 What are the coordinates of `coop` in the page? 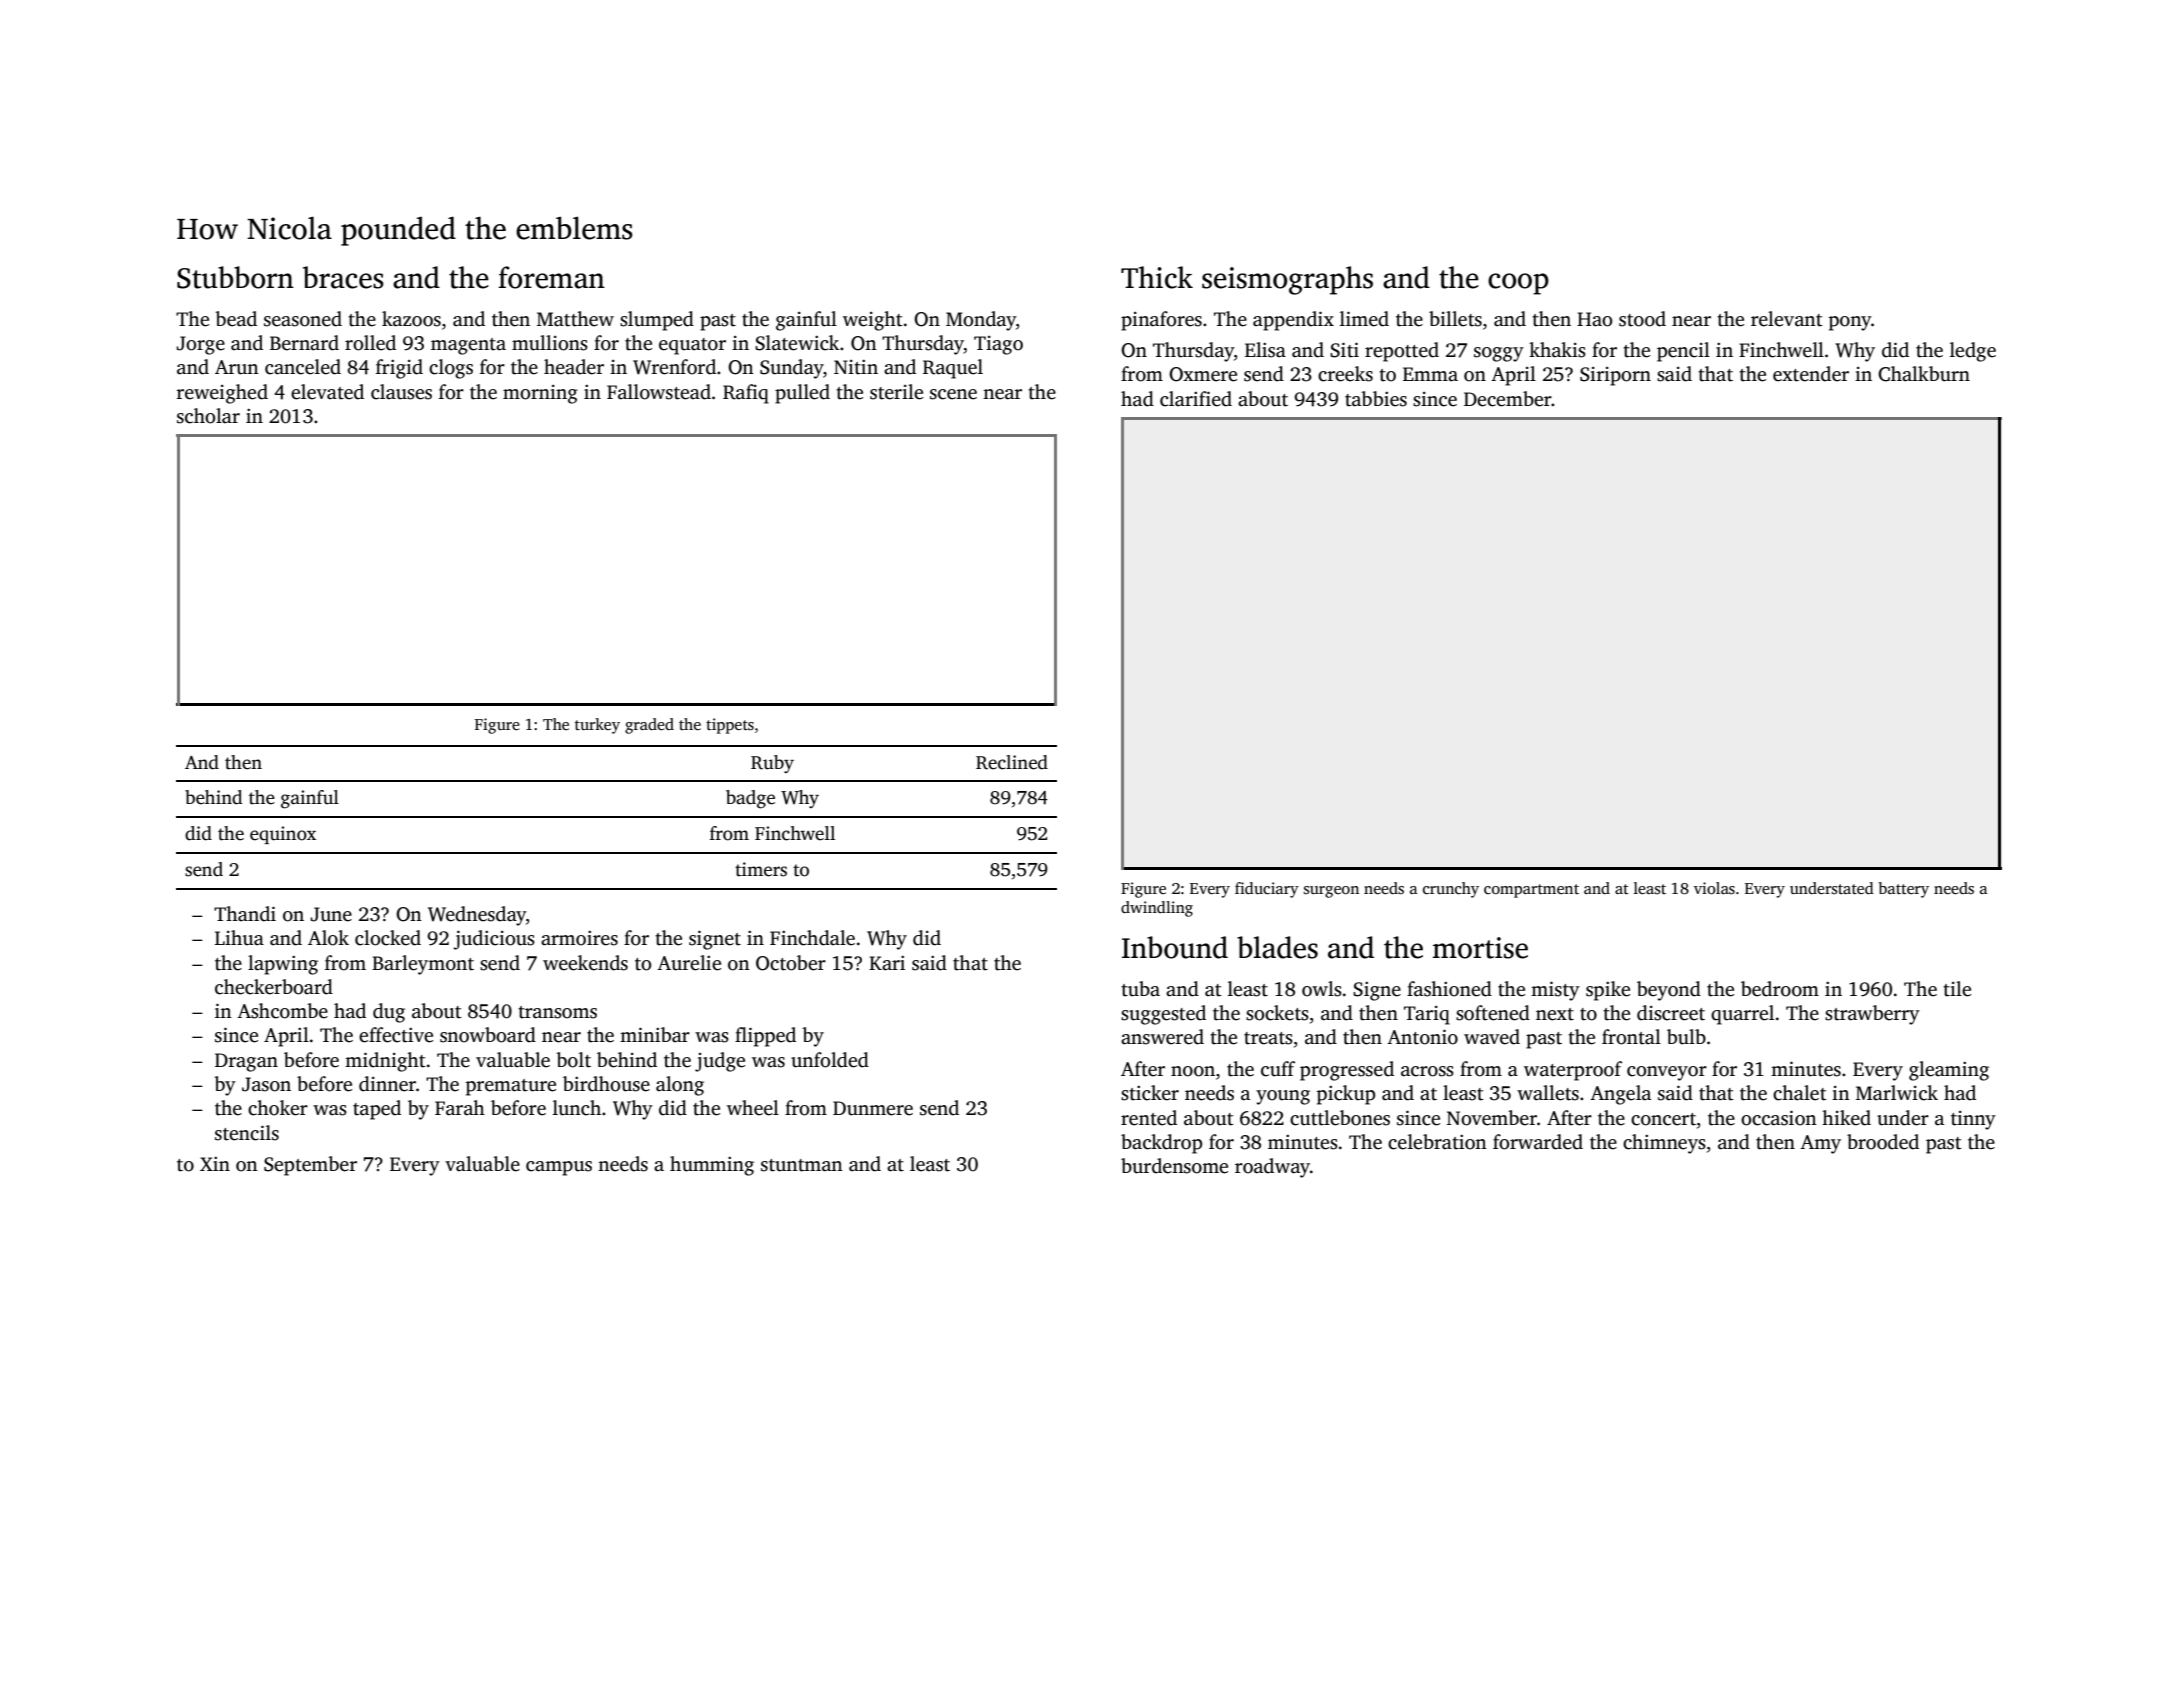 It's located at (1518, 284).
